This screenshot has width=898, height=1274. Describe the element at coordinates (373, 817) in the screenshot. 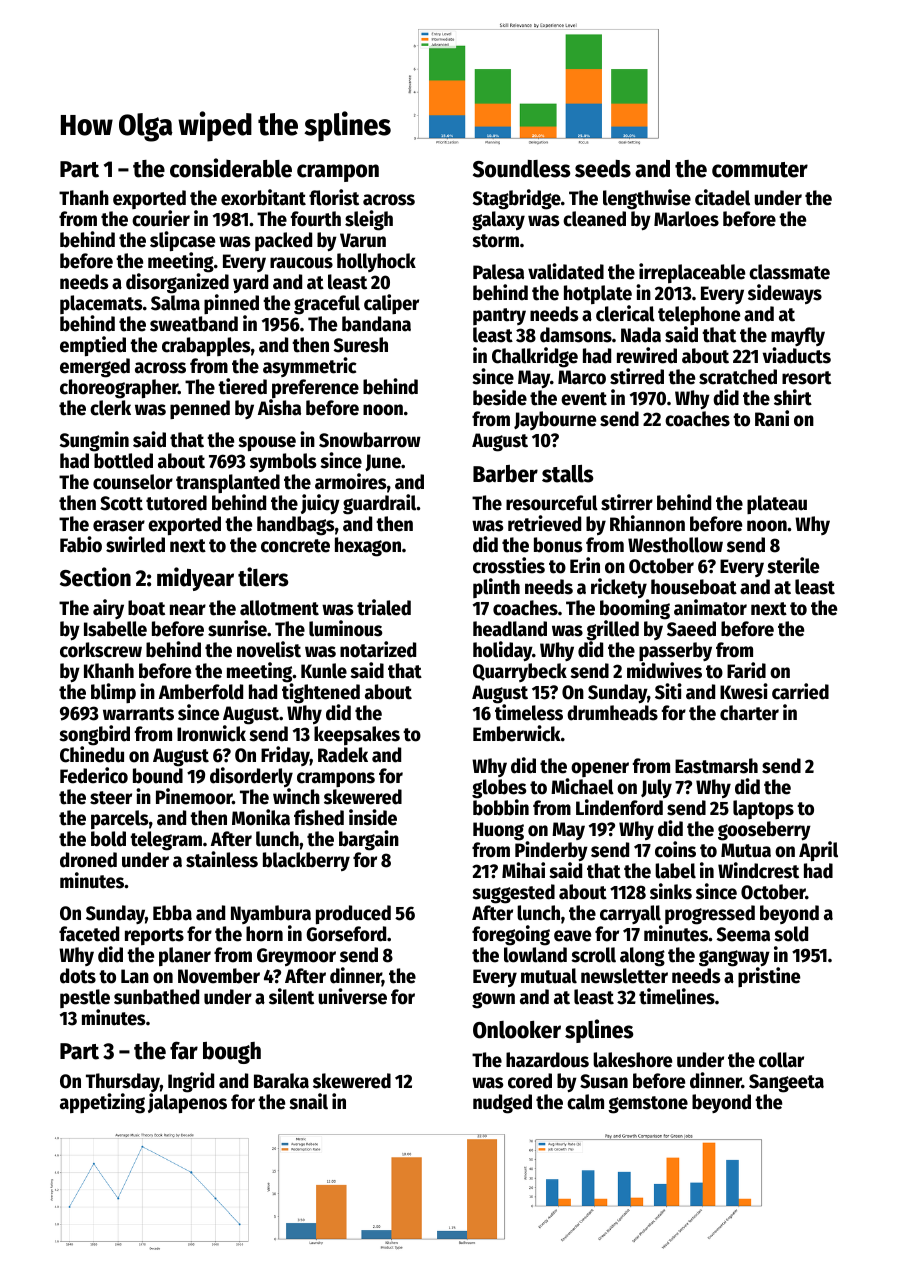

I see `inside` at that location.
